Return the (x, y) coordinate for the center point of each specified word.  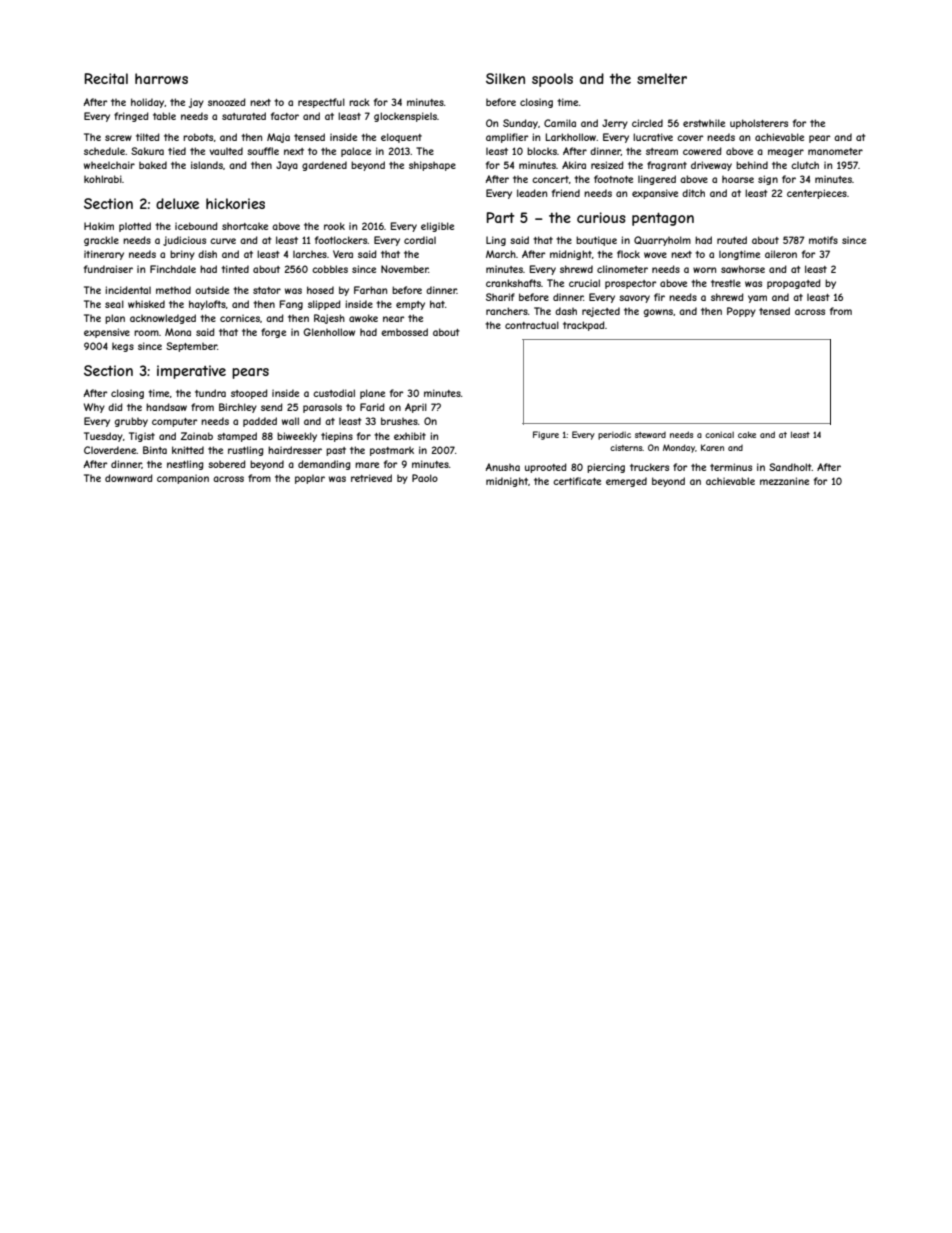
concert (550, 179)
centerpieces (817, 194)
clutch (805, 165)
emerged (626, 482)
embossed (404, 332)
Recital (106, 78)
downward (129, 478)
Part (501, 217)
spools (552, 80)
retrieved (371, 478)
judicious (184, 241)
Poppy (741, 312)
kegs (123, 347)
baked (153, 165)
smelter (662, 78)
